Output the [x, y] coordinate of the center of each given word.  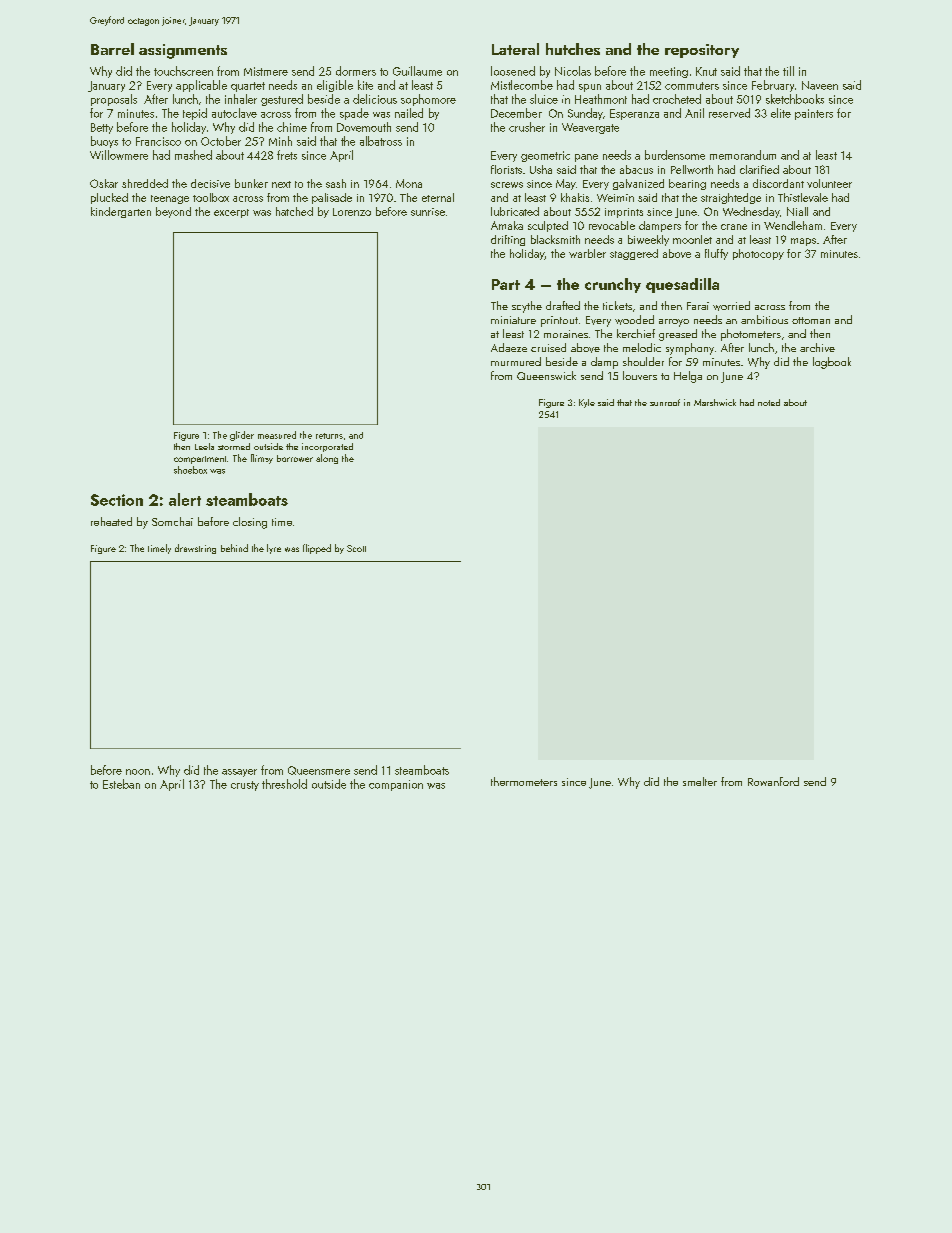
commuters [692, 86]
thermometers [524, 781]
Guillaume [417, 71]
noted [769, 402]
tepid [195, 114]
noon [138, 772]
